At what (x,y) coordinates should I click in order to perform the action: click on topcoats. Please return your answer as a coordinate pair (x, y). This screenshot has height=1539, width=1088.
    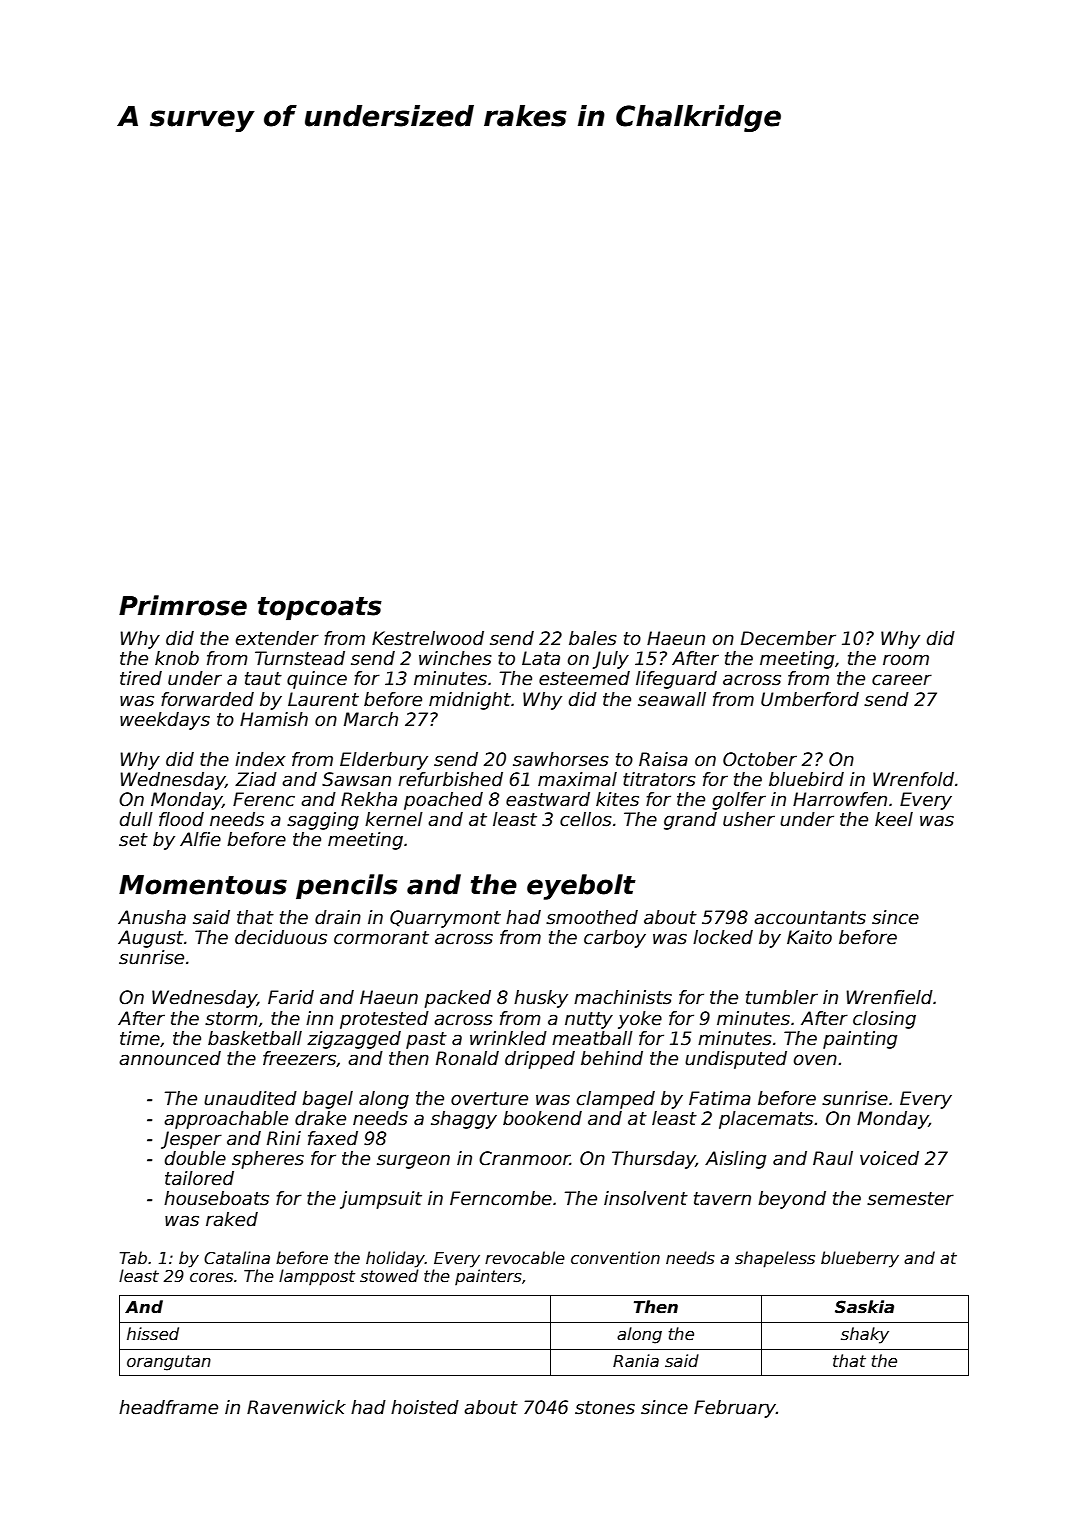
    Looking at the image, I should click on (320, 608).
